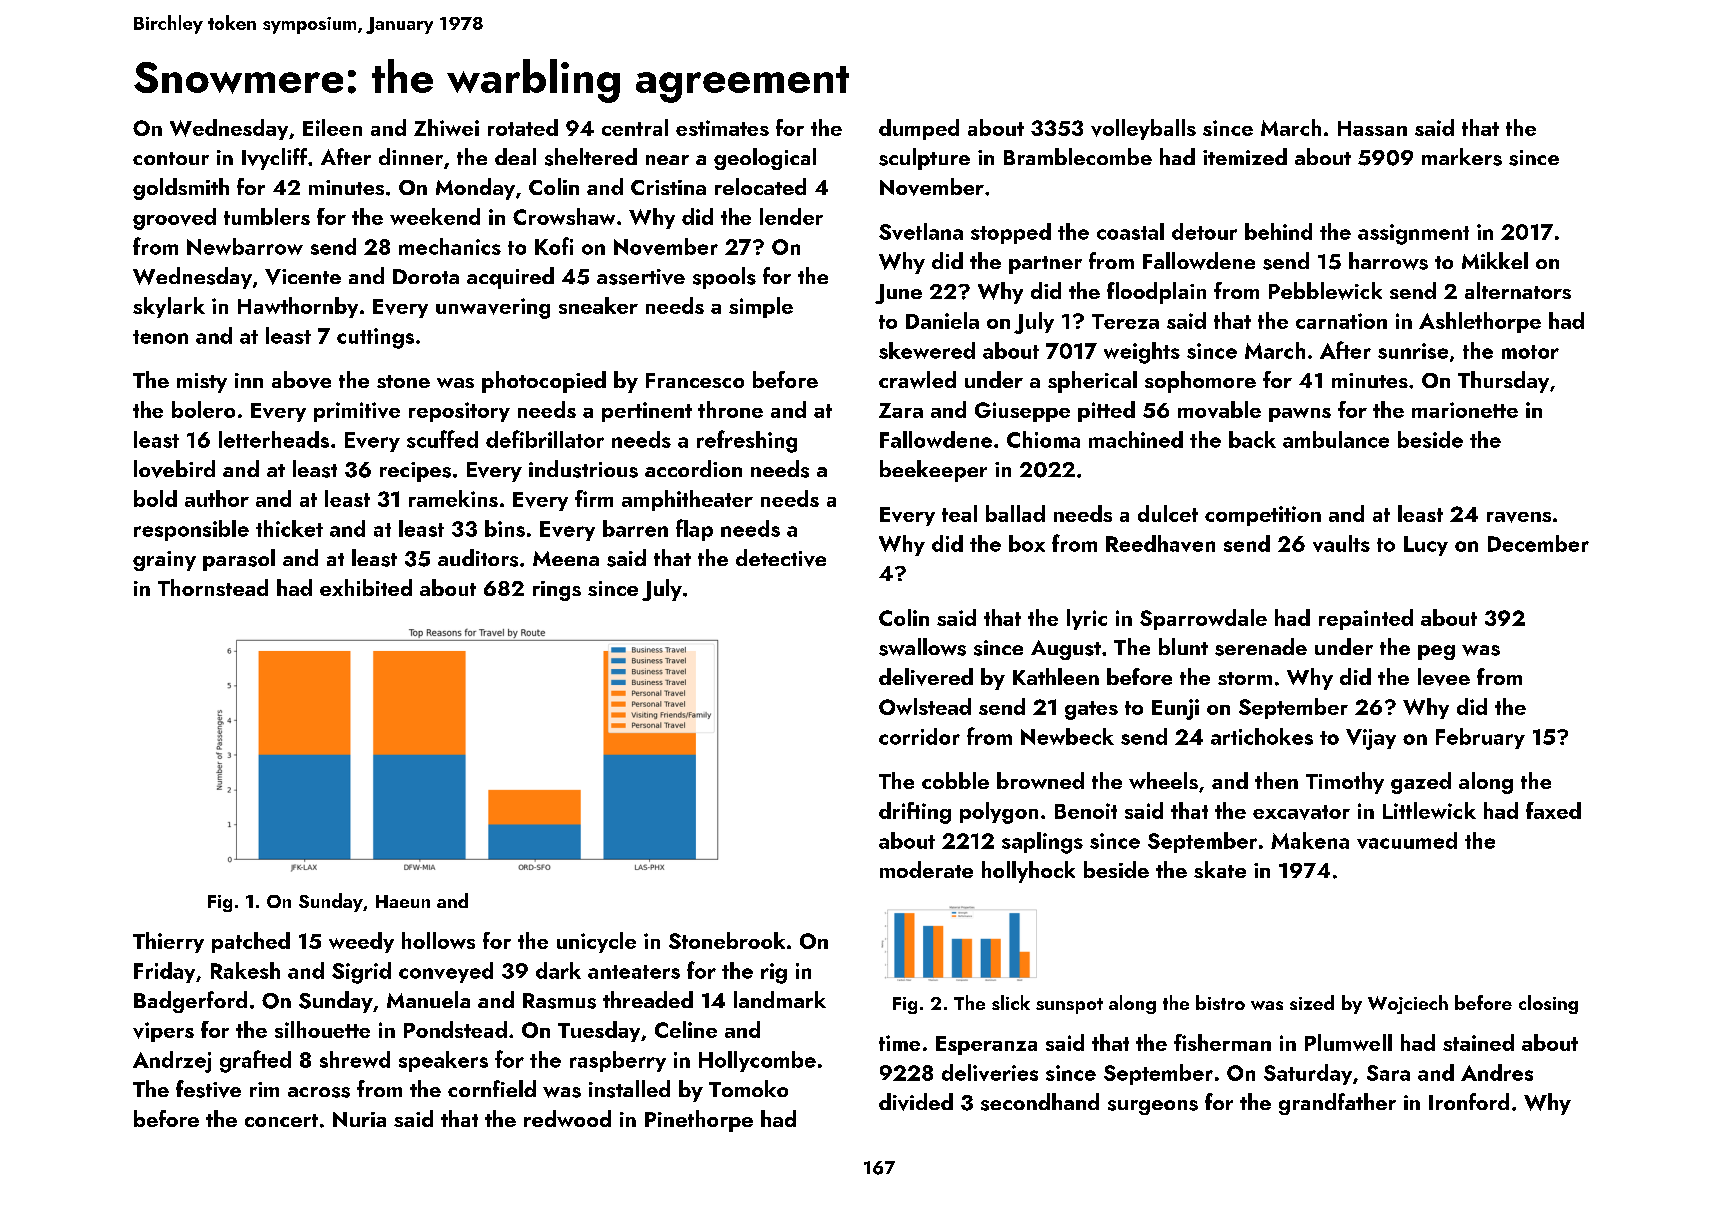 This screenshot has width=1725, height=1220. I want to click on Tereza, so click(1125, 321).
